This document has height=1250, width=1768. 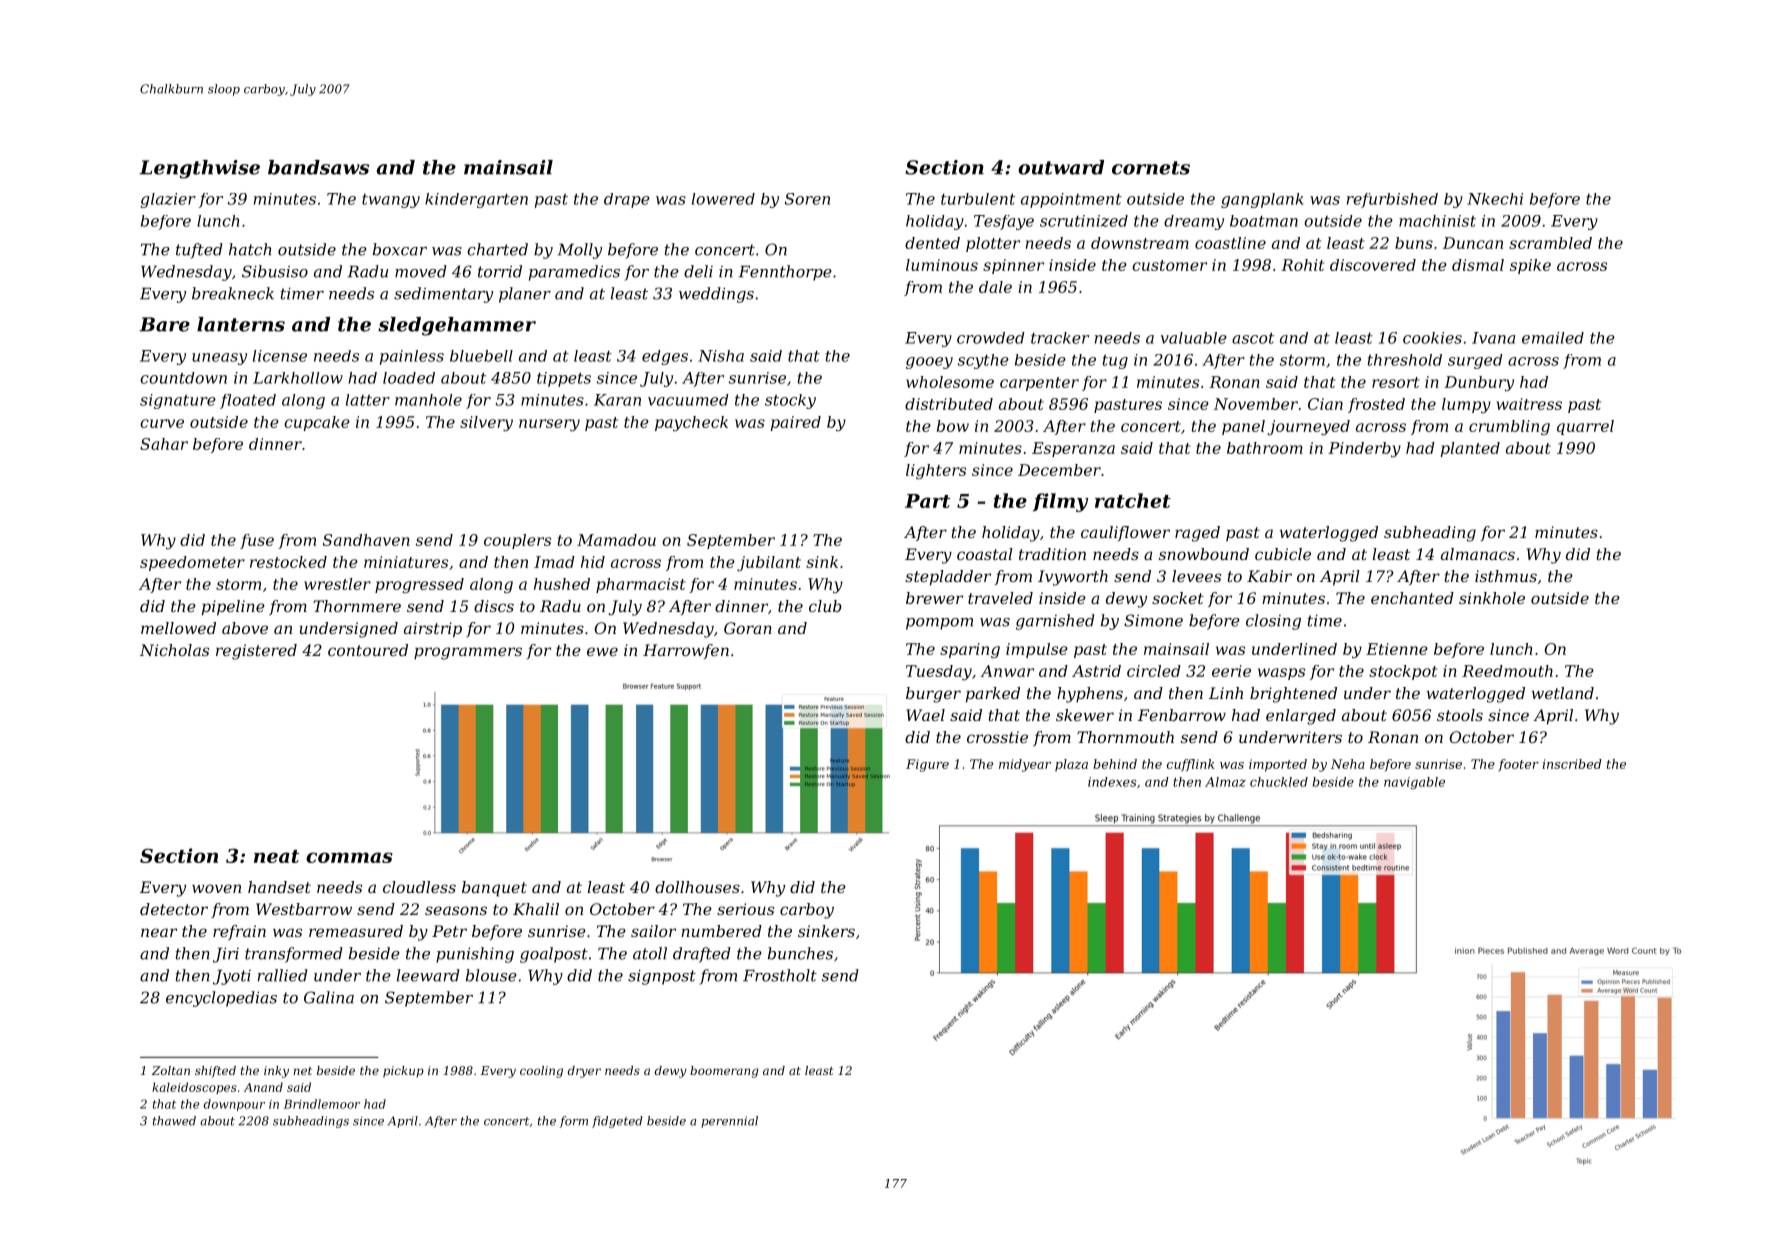 What do you see at coordinates (1470, 449) in the document?
I see `planted` at bounding box center [1470, 449].
